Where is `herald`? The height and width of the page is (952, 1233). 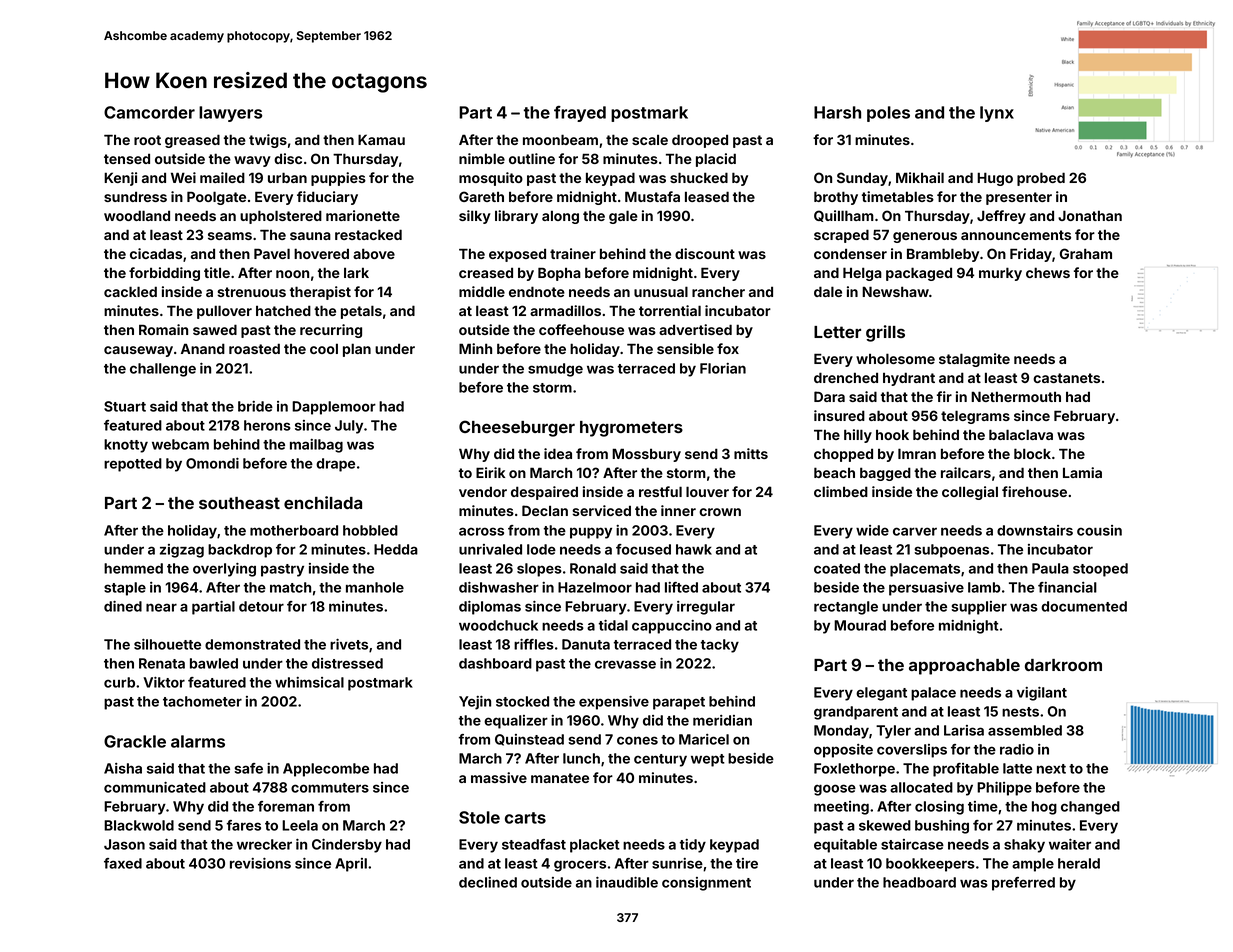
herald is located at coordinates (1079, 863).
